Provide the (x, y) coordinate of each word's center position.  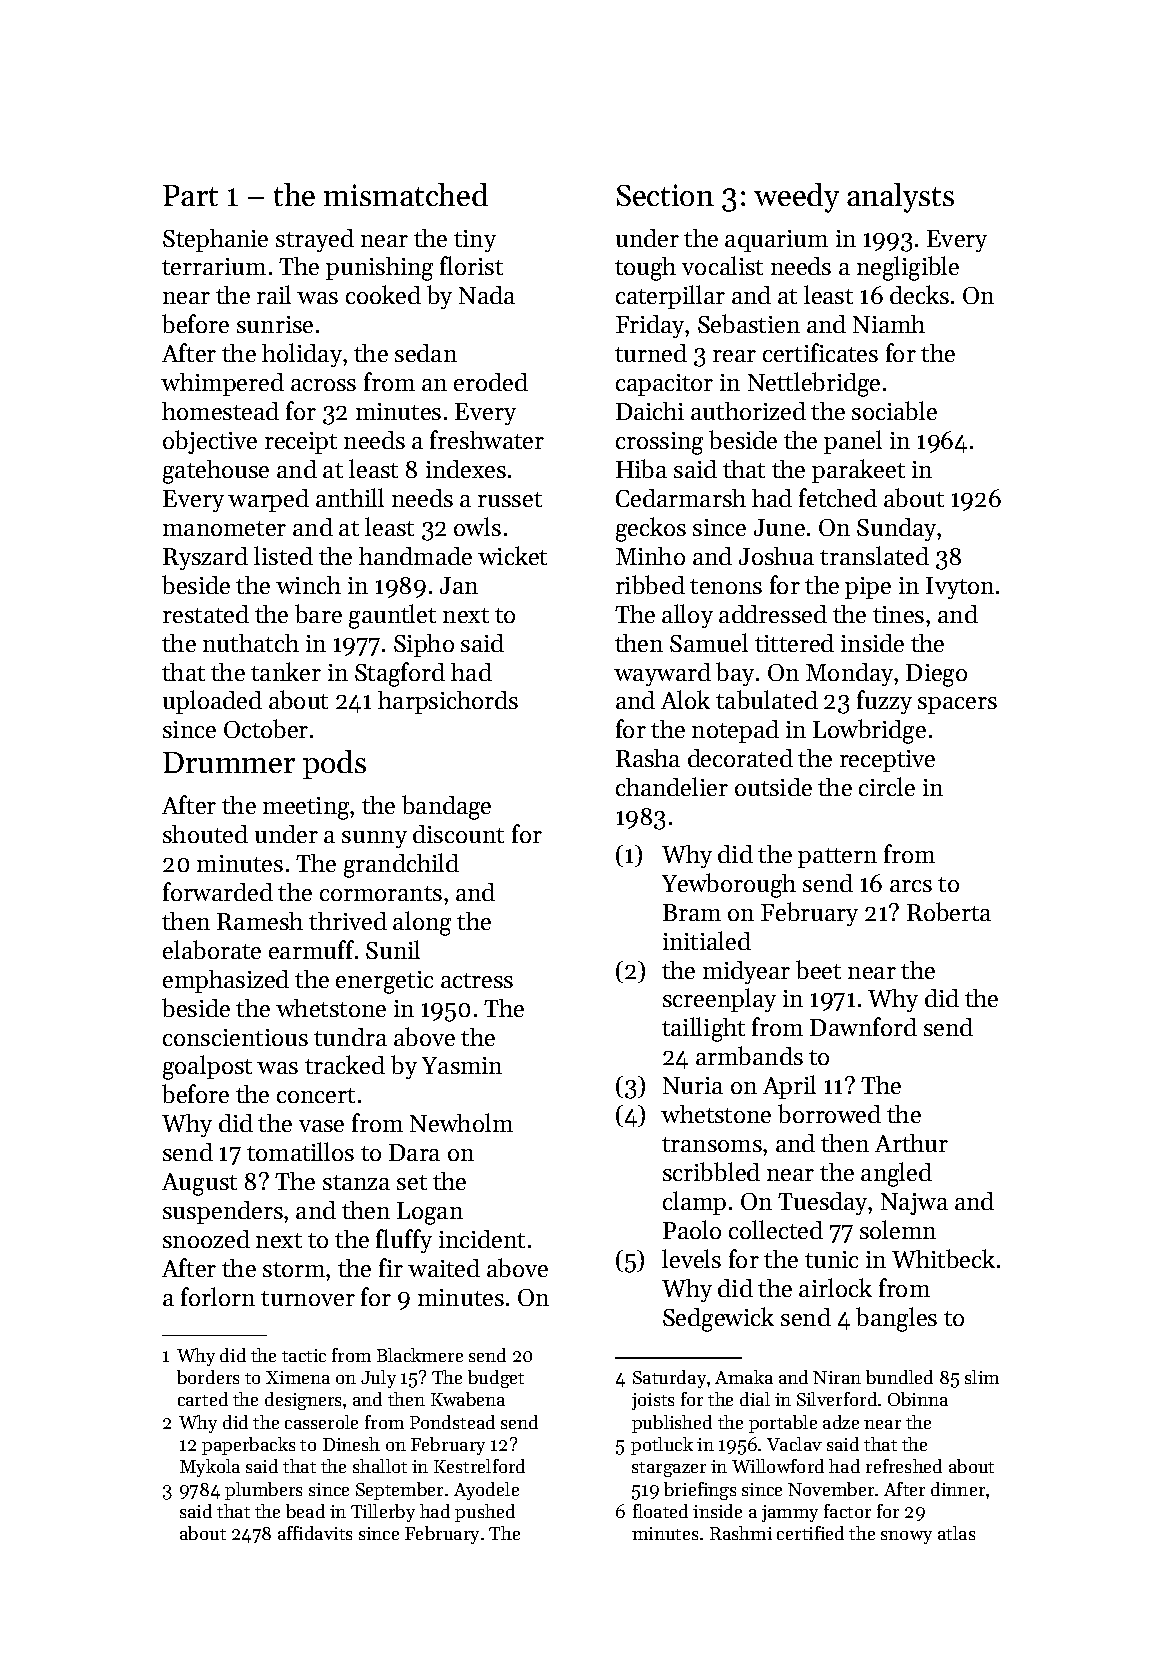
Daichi (650, 411)
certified (810, 1533)
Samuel (709, 642)
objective (210, 442)
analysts (900, 198)
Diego (936, 675)
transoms (712, 1144)
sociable (894, 410)
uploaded (212, 702)
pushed (485, 1513)
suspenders (223, 1212)
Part (190, 195)
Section (665, 195)
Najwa (914, 1204)
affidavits (315, 1533)
